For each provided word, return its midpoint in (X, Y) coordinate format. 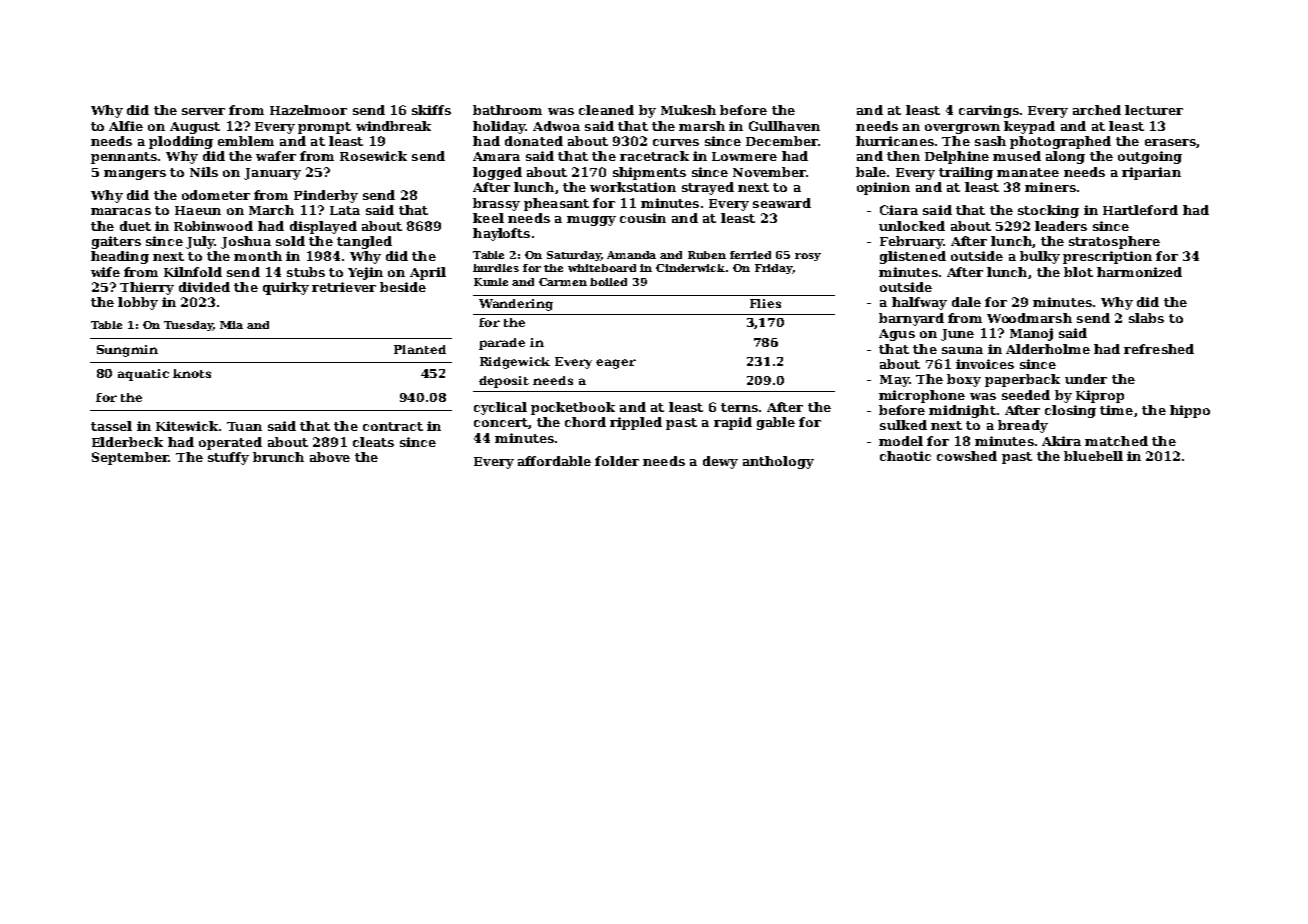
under (1086, 379)
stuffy (228, 458)
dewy (720, 462)
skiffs (431, 110)
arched (1097, 110)
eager (616, 364)
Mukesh (688, 110)
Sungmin (127, 351)
